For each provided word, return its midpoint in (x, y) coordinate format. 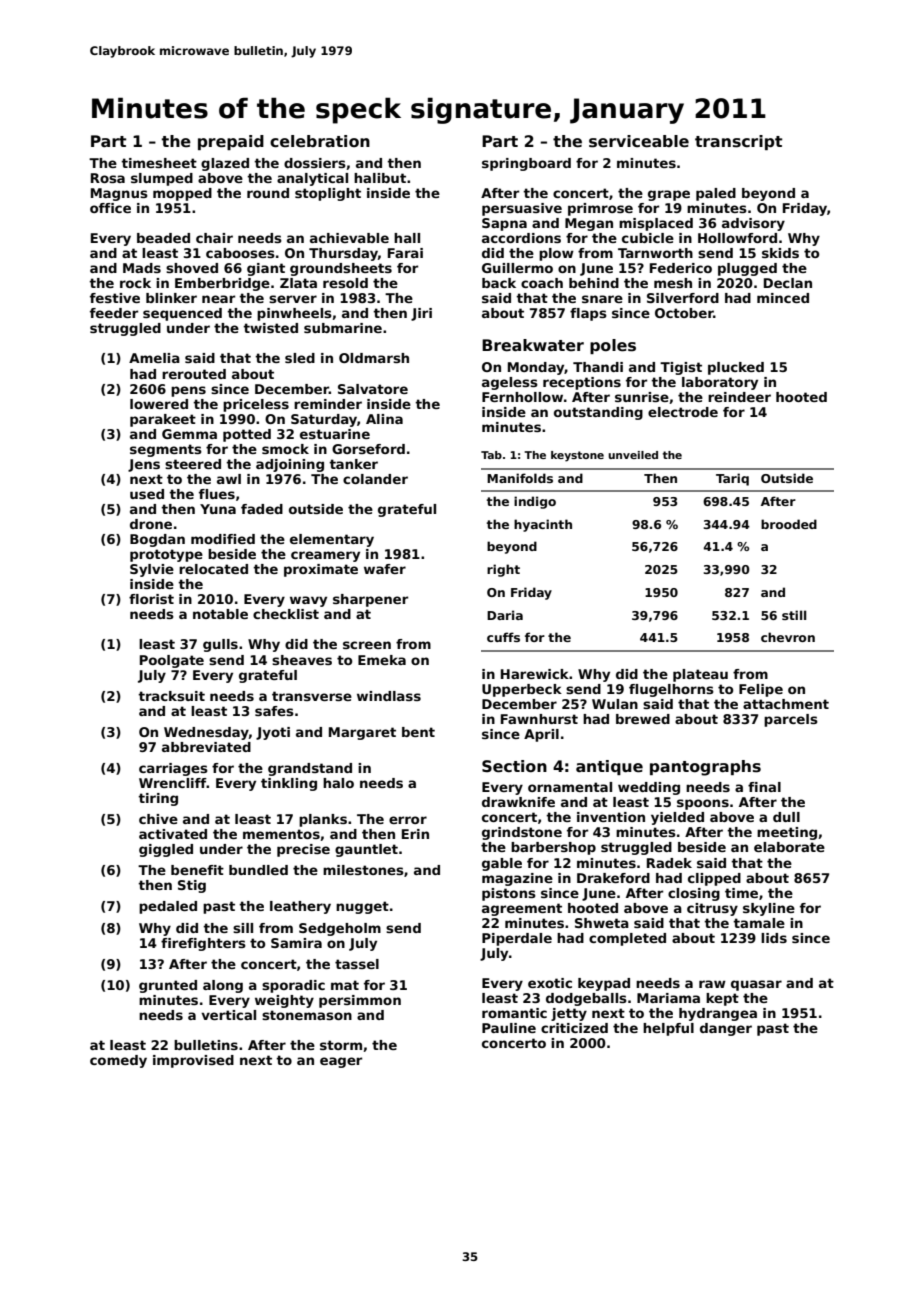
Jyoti (273, 733)
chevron (788, 637)
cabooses (240, 253)
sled (300, 358)
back (499, 283)
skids (780, 253)
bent (418, 732)
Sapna (504, 224)
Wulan (615, 704)
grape (669, 195)
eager (341, 1062)
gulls (220, 645)
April (541, 735)
